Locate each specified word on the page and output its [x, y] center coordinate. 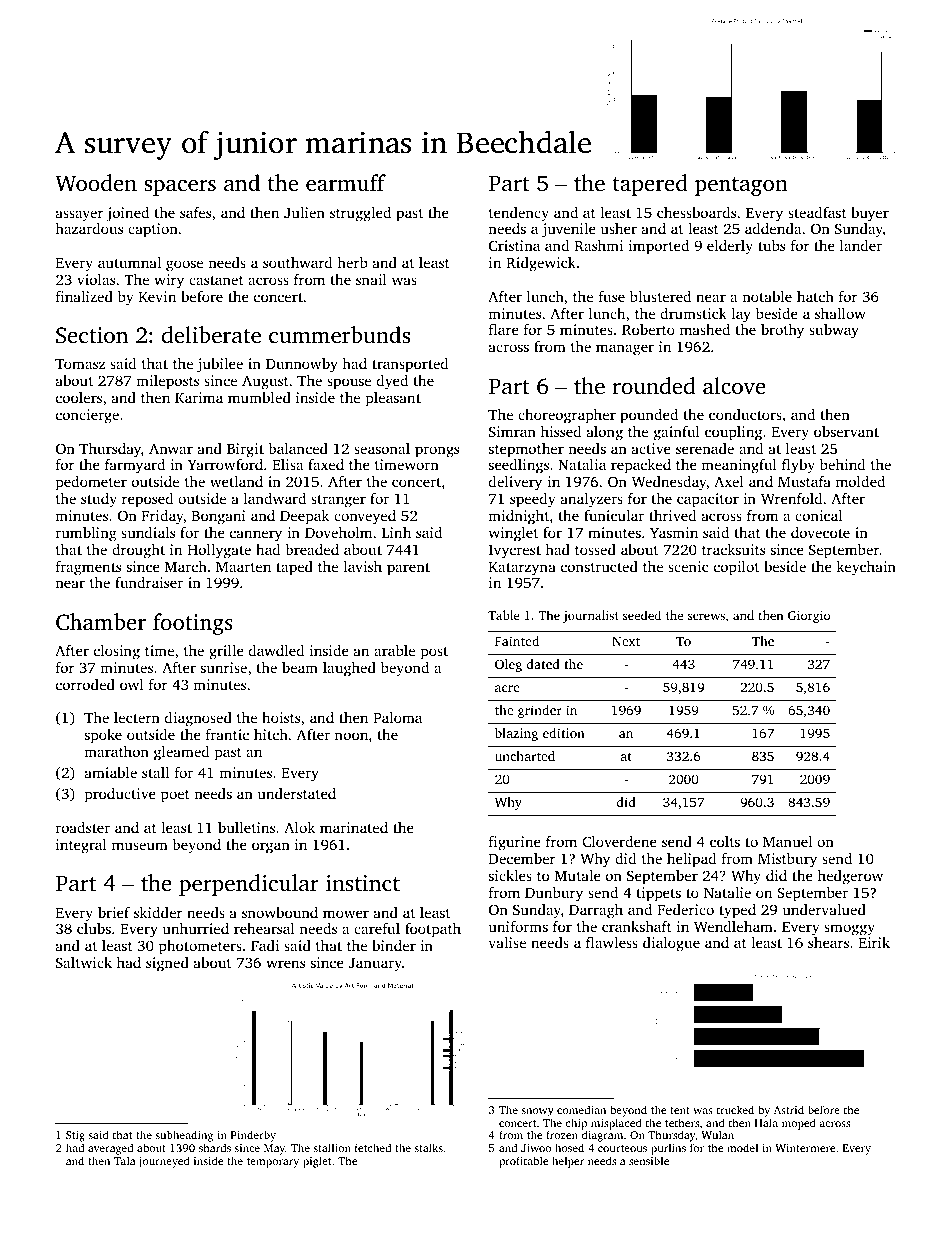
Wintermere [805, 1148]
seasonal [382, 448]
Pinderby [253, 1136]
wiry [169, 281]
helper [568, 1162]
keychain [866, 568]
